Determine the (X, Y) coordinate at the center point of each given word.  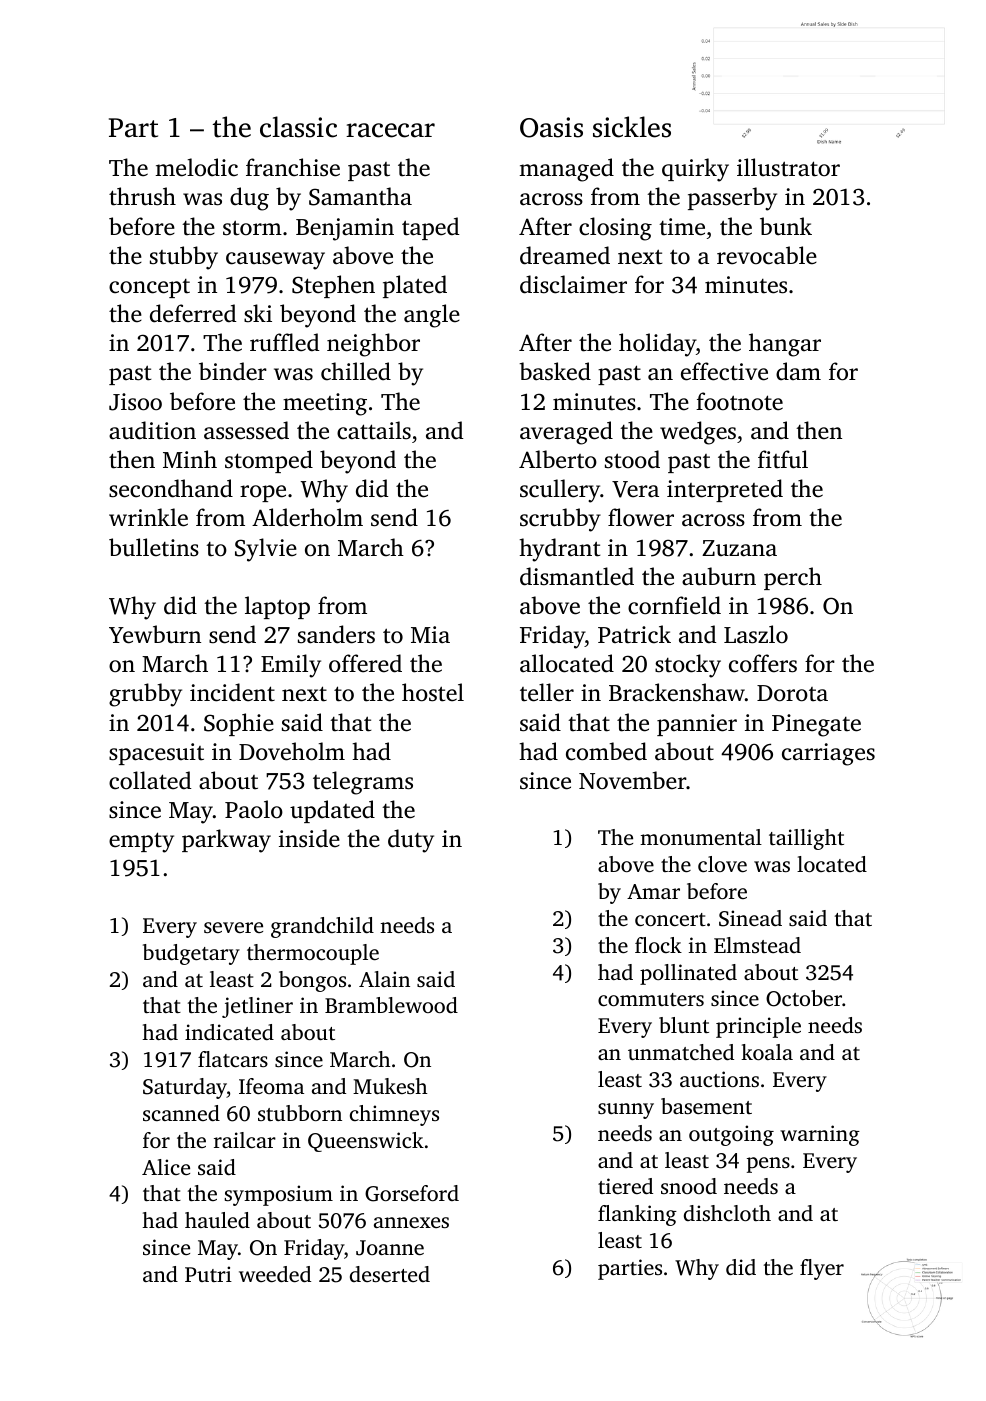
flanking (637, 1215)
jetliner (257, 1007)
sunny (626, 1111)
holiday (657, 345)
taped (430, 228)
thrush (142, 196)
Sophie (239, 724)
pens (768, 1165)
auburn (719, 576)
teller (547, 692)
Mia (430, 635)
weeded (275, 1274)
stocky (688, 666)
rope (263, 493)
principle (758, 1027)
